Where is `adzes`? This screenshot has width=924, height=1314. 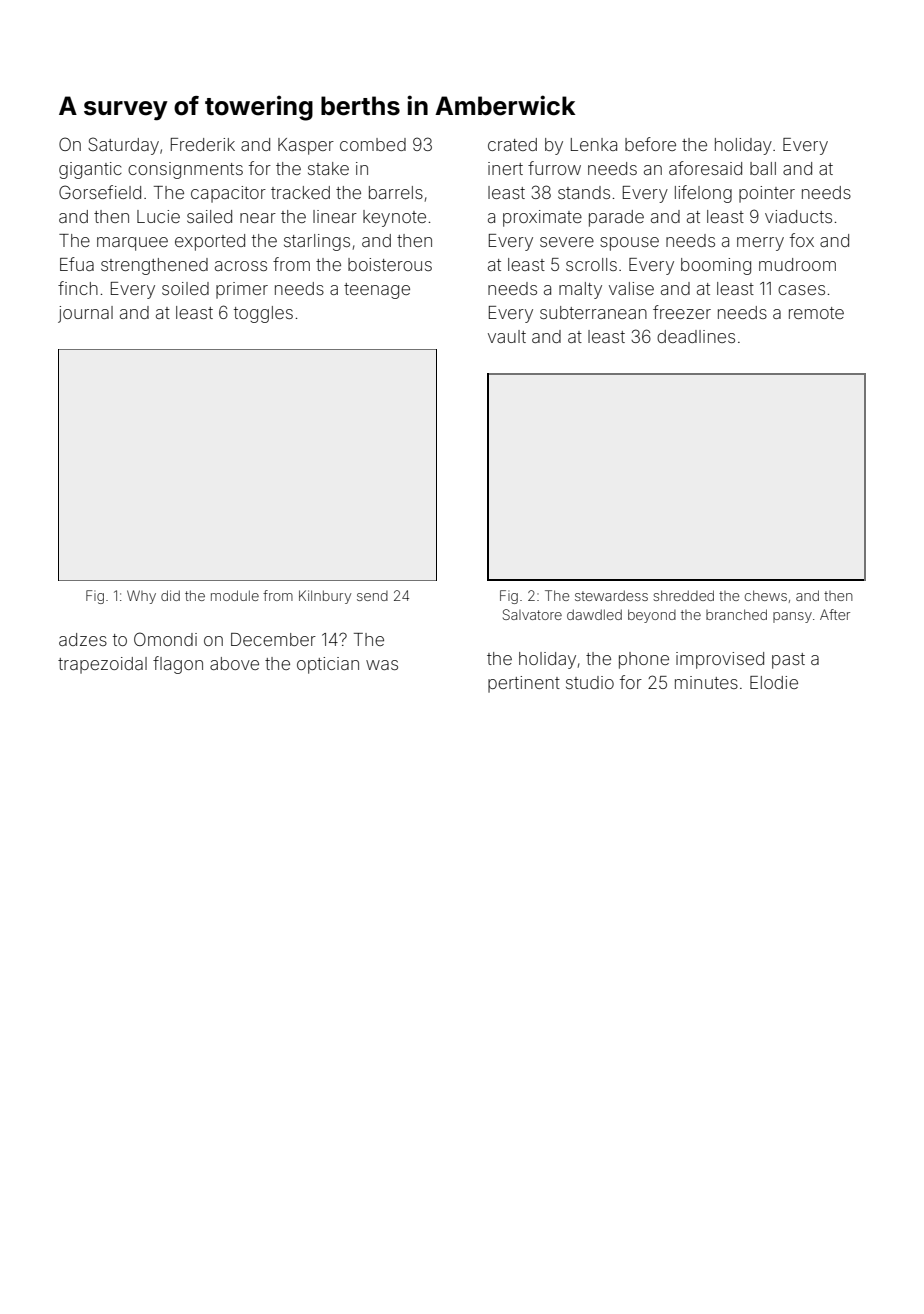
adzes is located at coordinates (83, 639).
